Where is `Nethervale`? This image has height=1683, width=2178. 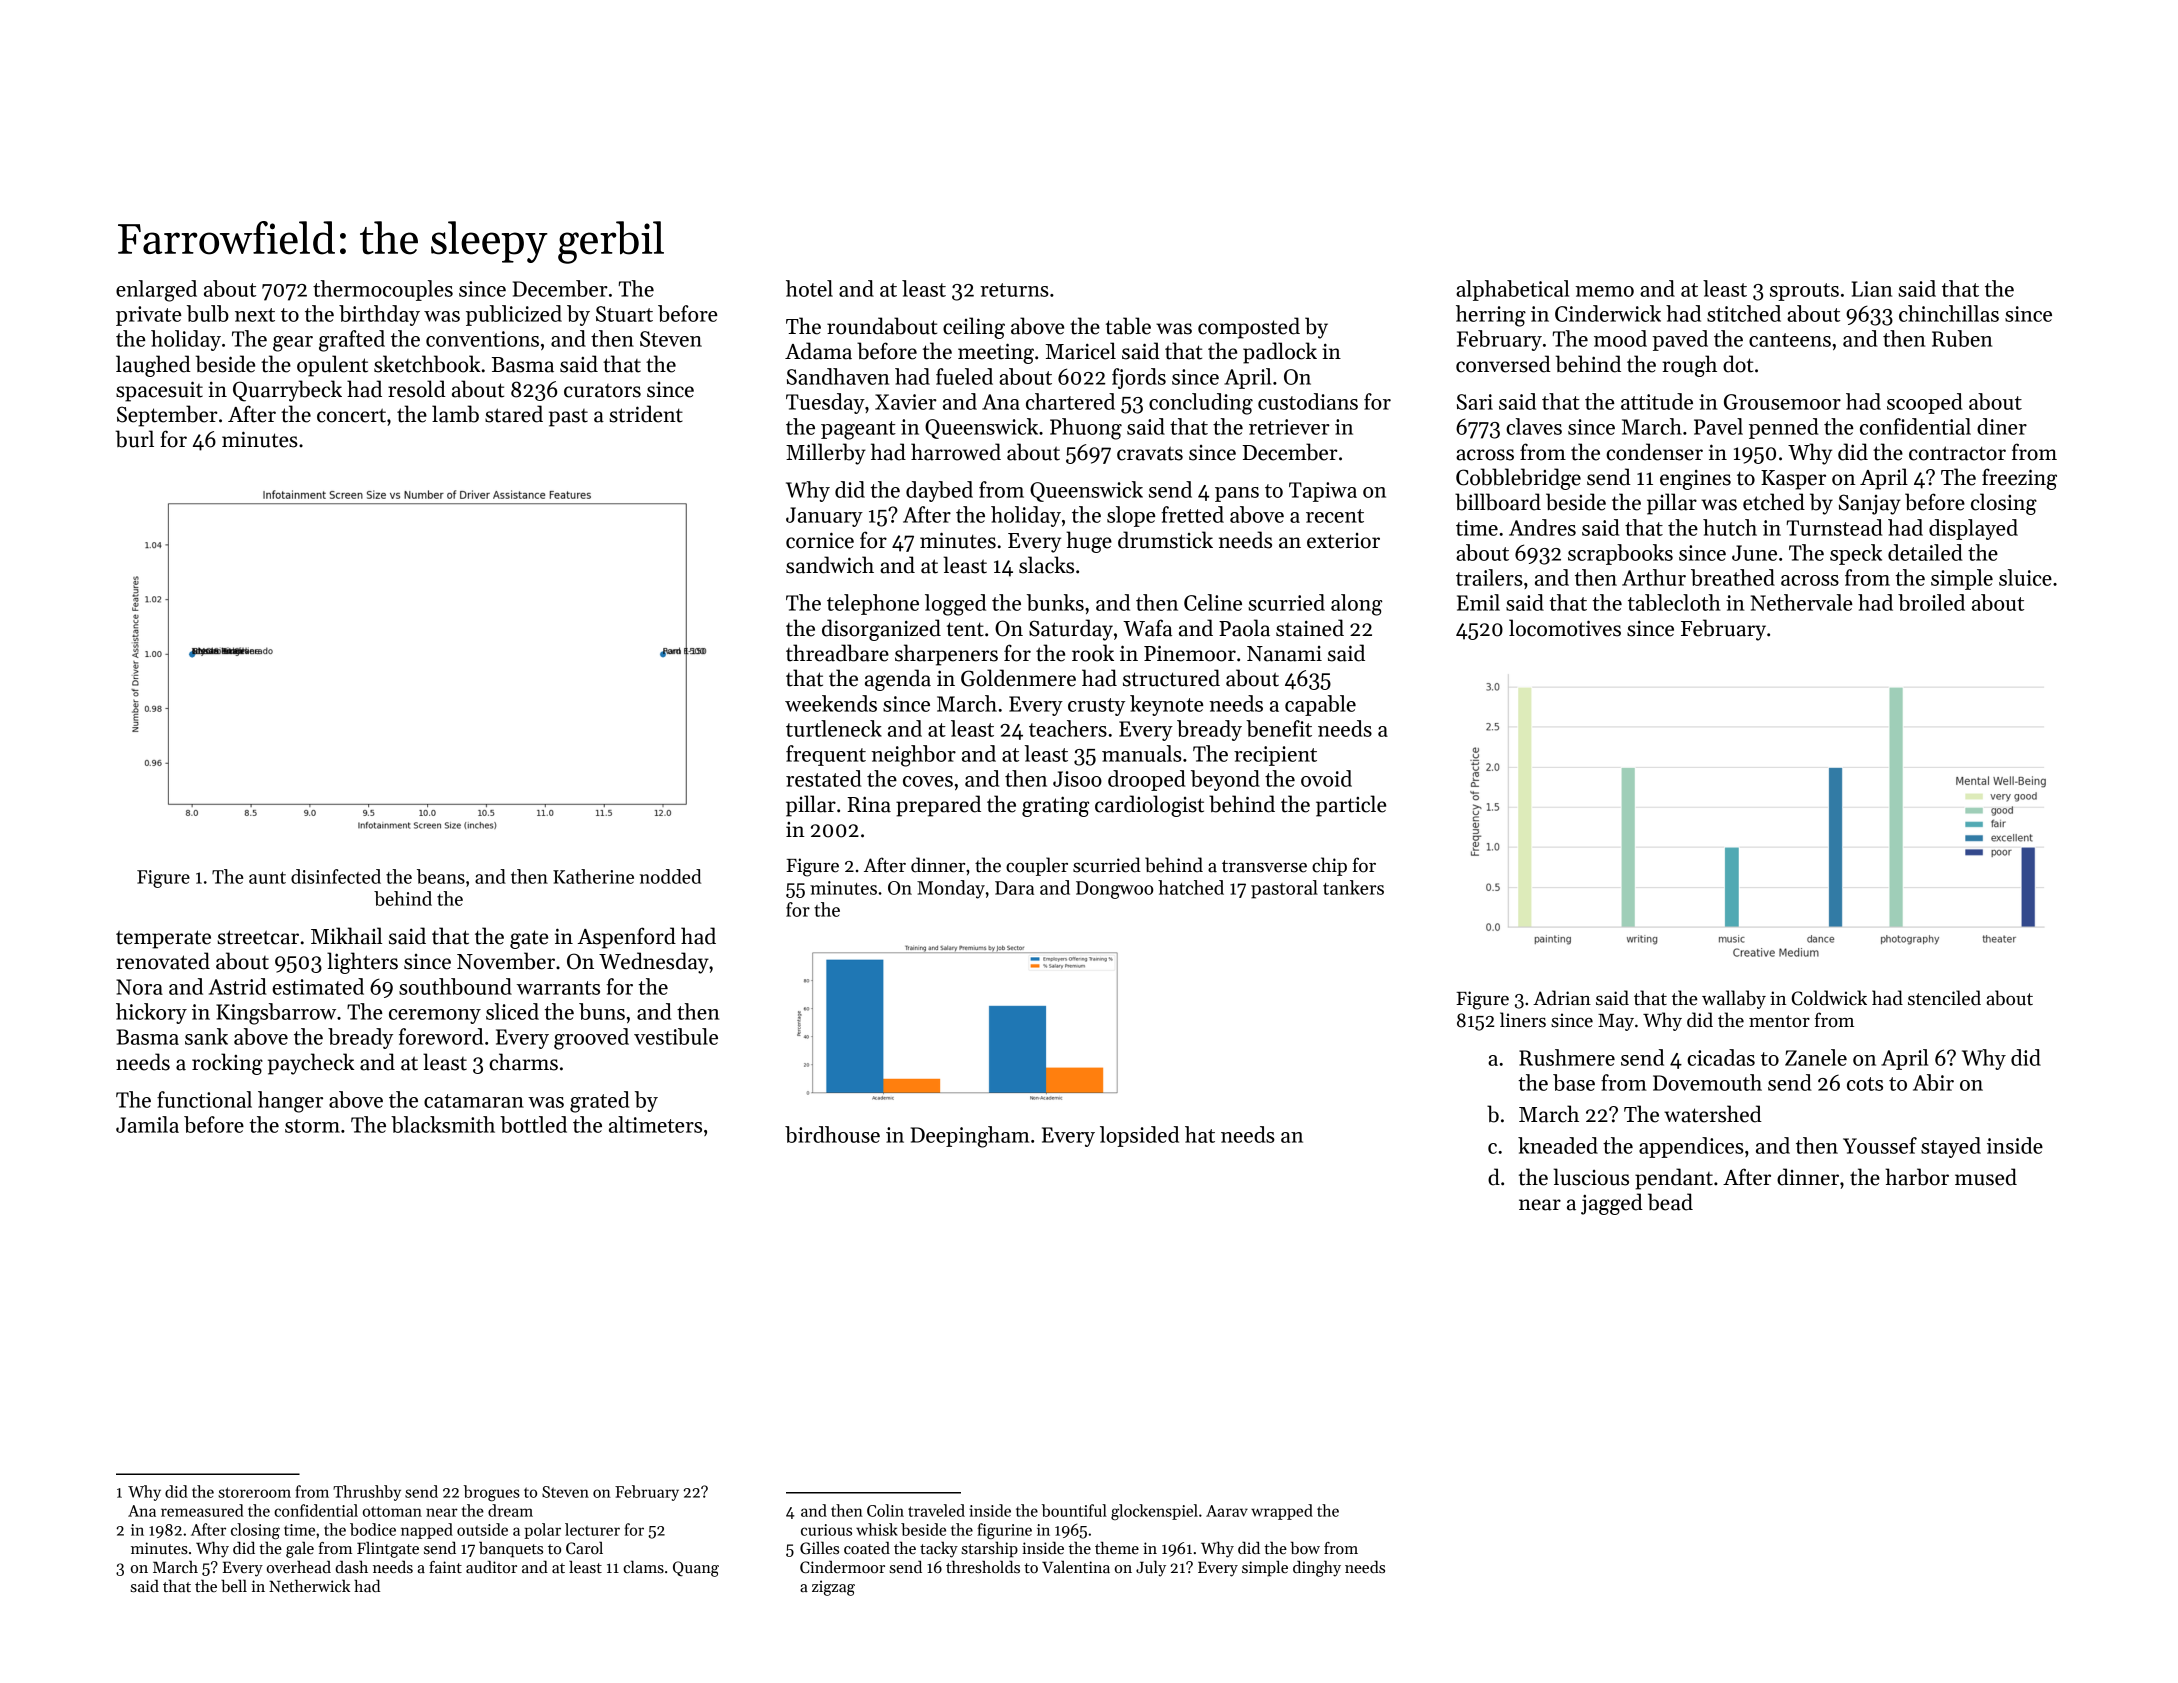
Nethervale is located at coordinates (1802, 602).
